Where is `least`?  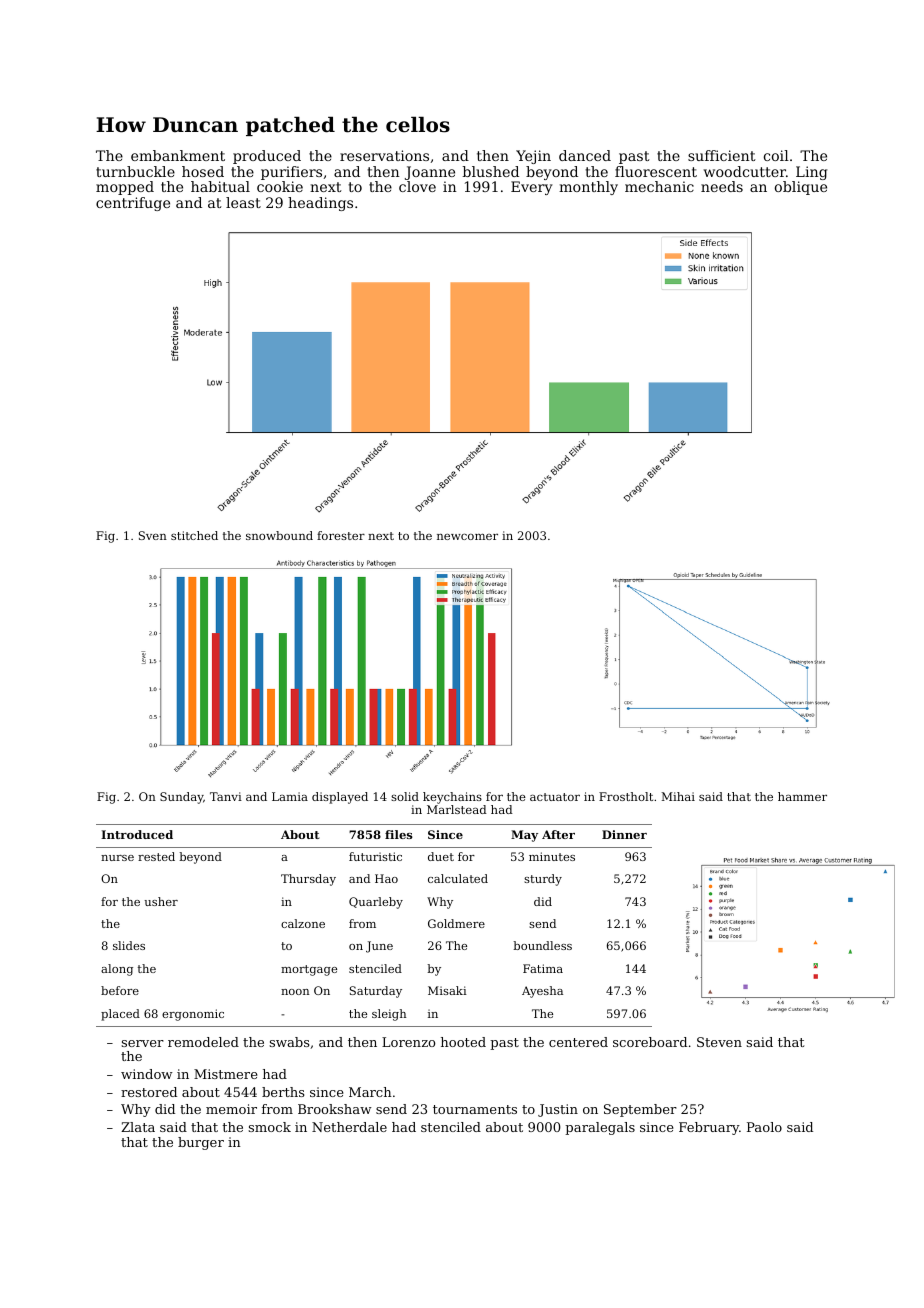 least is located at coordinates (243, 202).
